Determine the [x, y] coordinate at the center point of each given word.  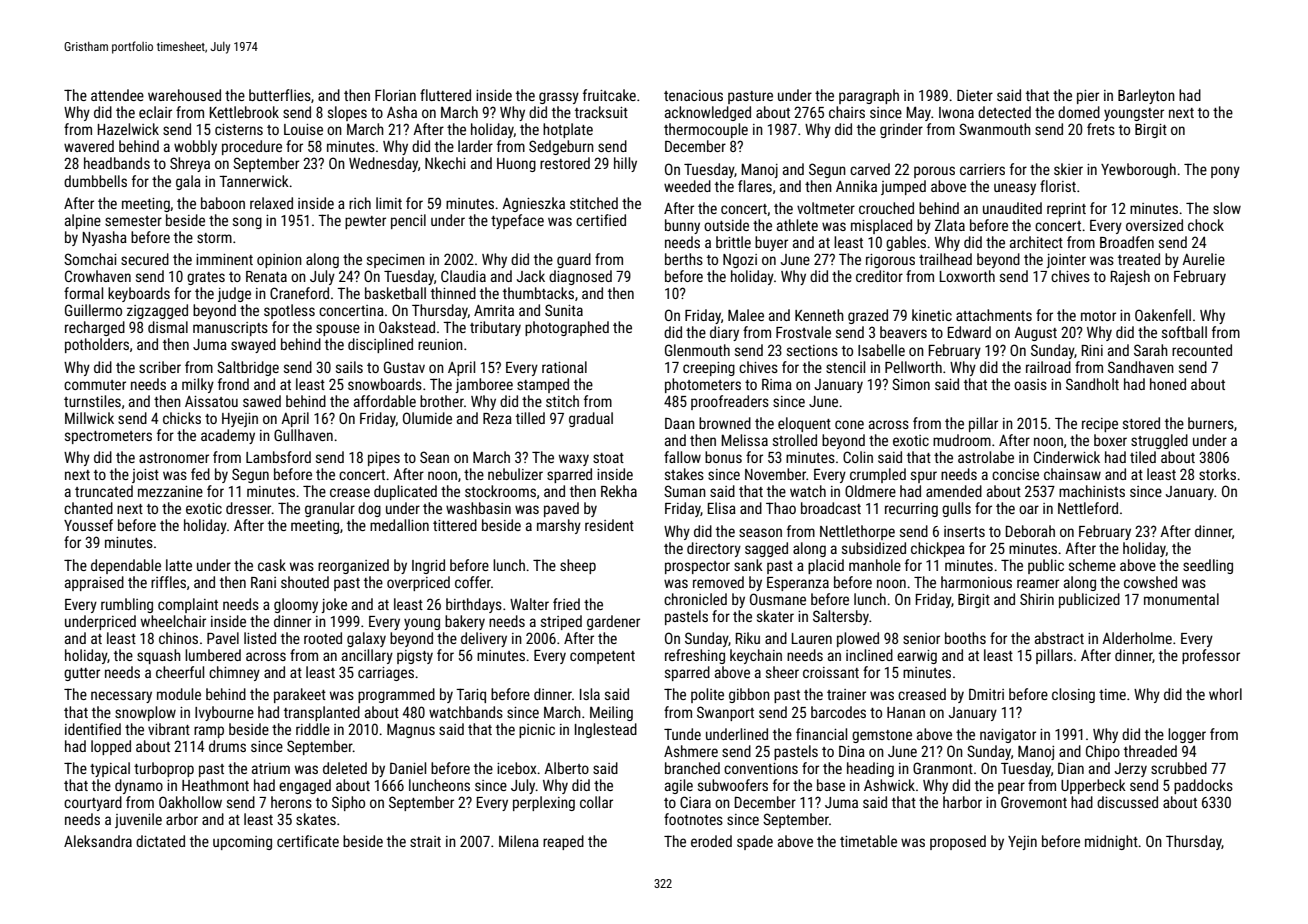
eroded [711, 841]
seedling [1208, 566]
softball [1184, 332]
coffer [473, 582]
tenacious [693, 95]
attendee [117, 95]
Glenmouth [697, 350]
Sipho [348, 803]
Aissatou [211, 401]
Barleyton [1146, 96]
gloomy [296, 605]
